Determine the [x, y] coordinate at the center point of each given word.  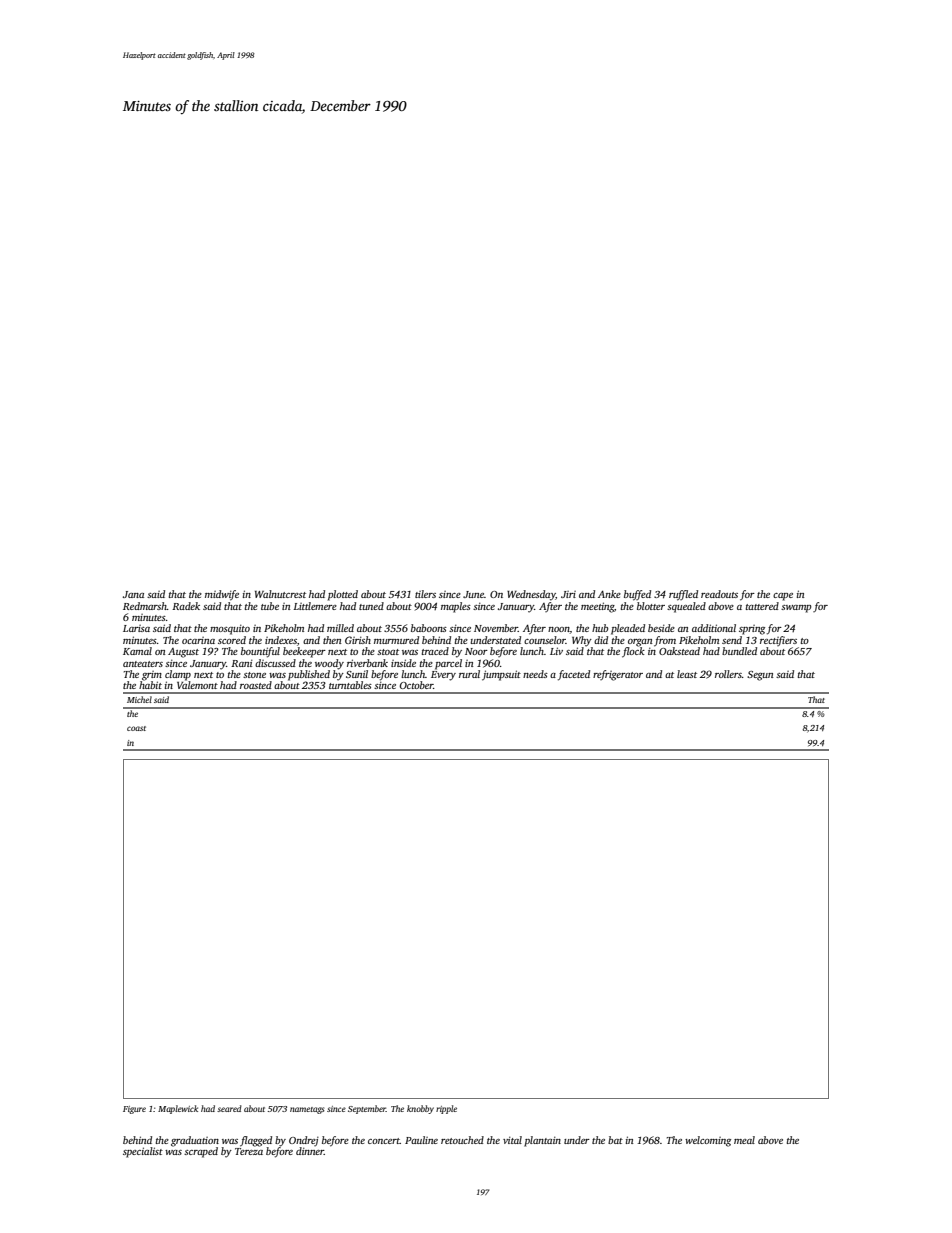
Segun [760, 676]
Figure [134, 1110]
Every [443, 676]
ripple [446, 1109]
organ [640, 643]
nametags [307, 1110]
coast [136, 728]
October [416, 685]
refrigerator [618, 675]
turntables [350, 685]
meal [744, 1140]
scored [232, 640]
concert [384, 1141]
